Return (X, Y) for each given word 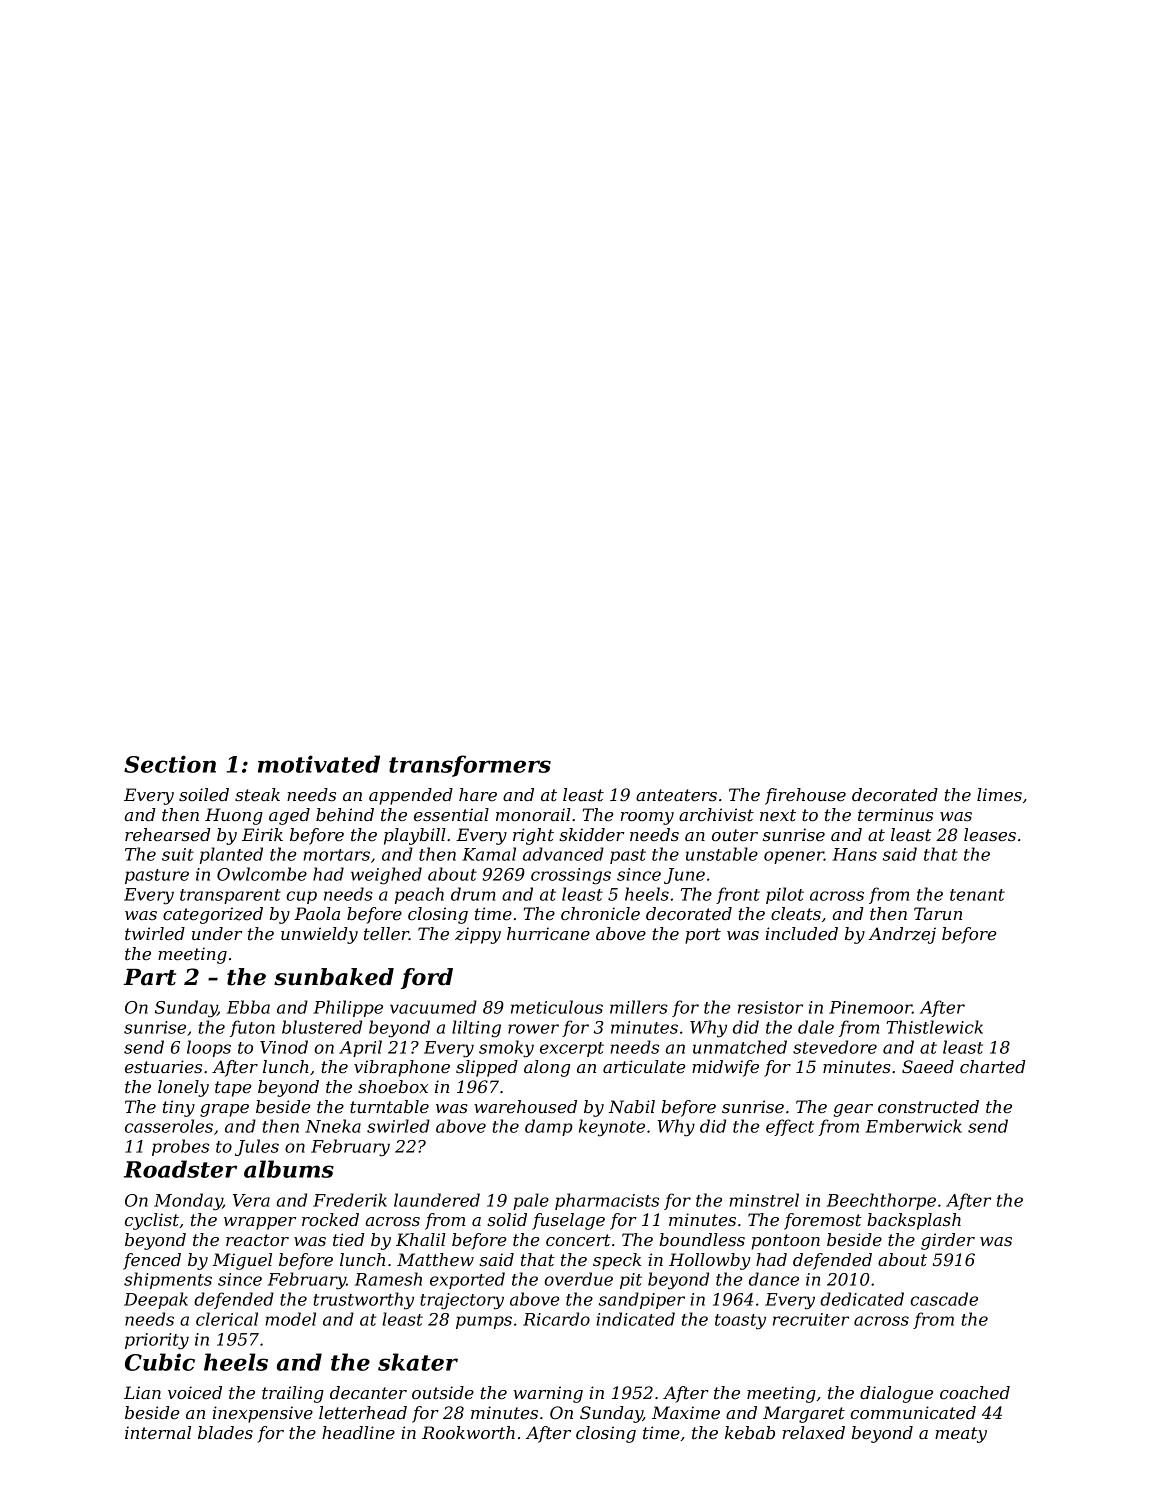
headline (358, 1432)
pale (531, 1201)
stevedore (835, 1047)
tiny (179, 1108)
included (802, 933)
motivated (319, 764)
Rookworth (468, 1432)
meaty (961, 1435)
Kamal (489, 854)
